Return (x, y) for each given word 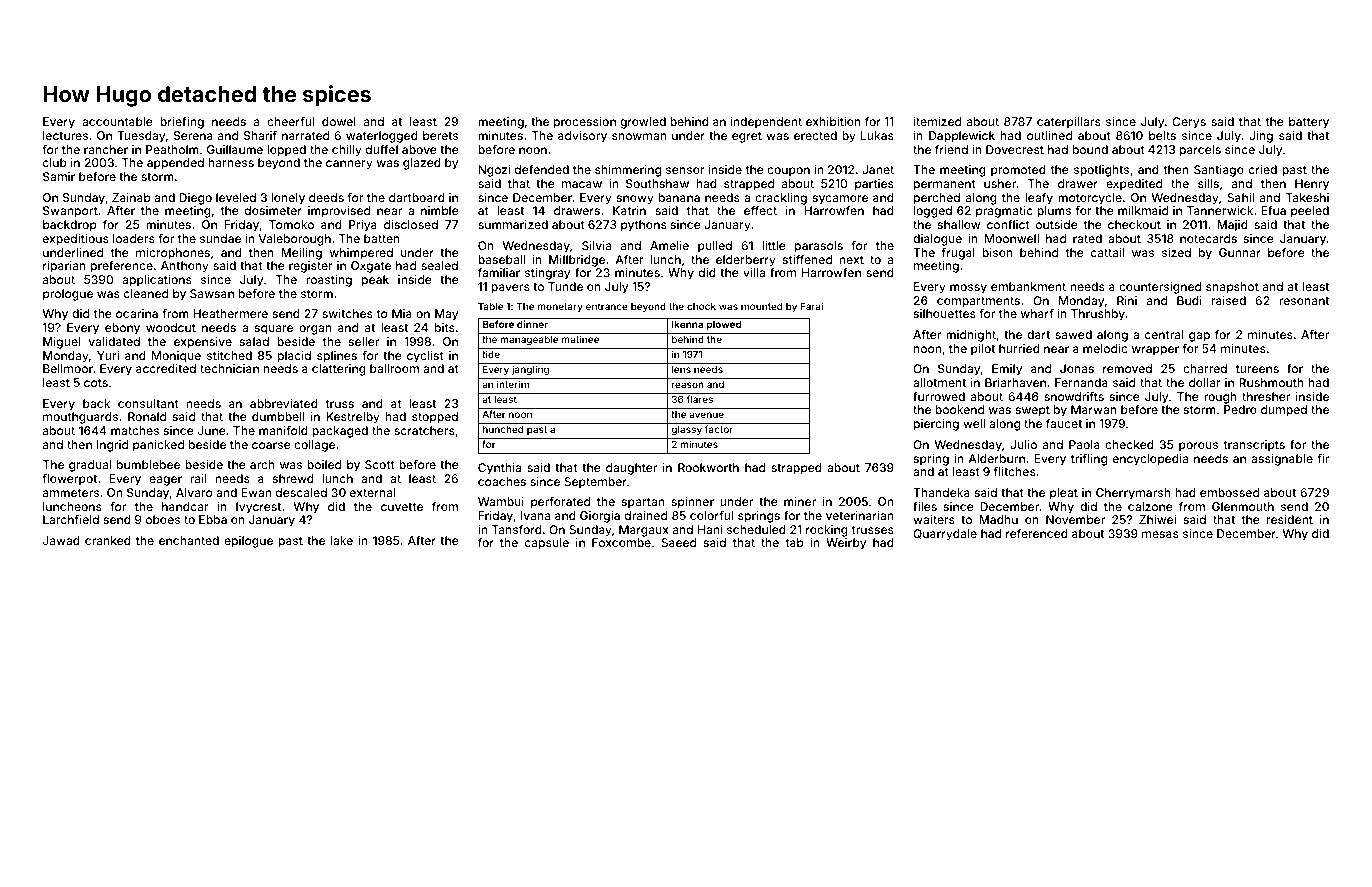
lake (342, 540)
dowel (339, 121)
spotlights (1101, 171)
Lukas (877, 135)
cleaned (146, 293)
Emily (1007, 370)
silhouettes (945, 313)
